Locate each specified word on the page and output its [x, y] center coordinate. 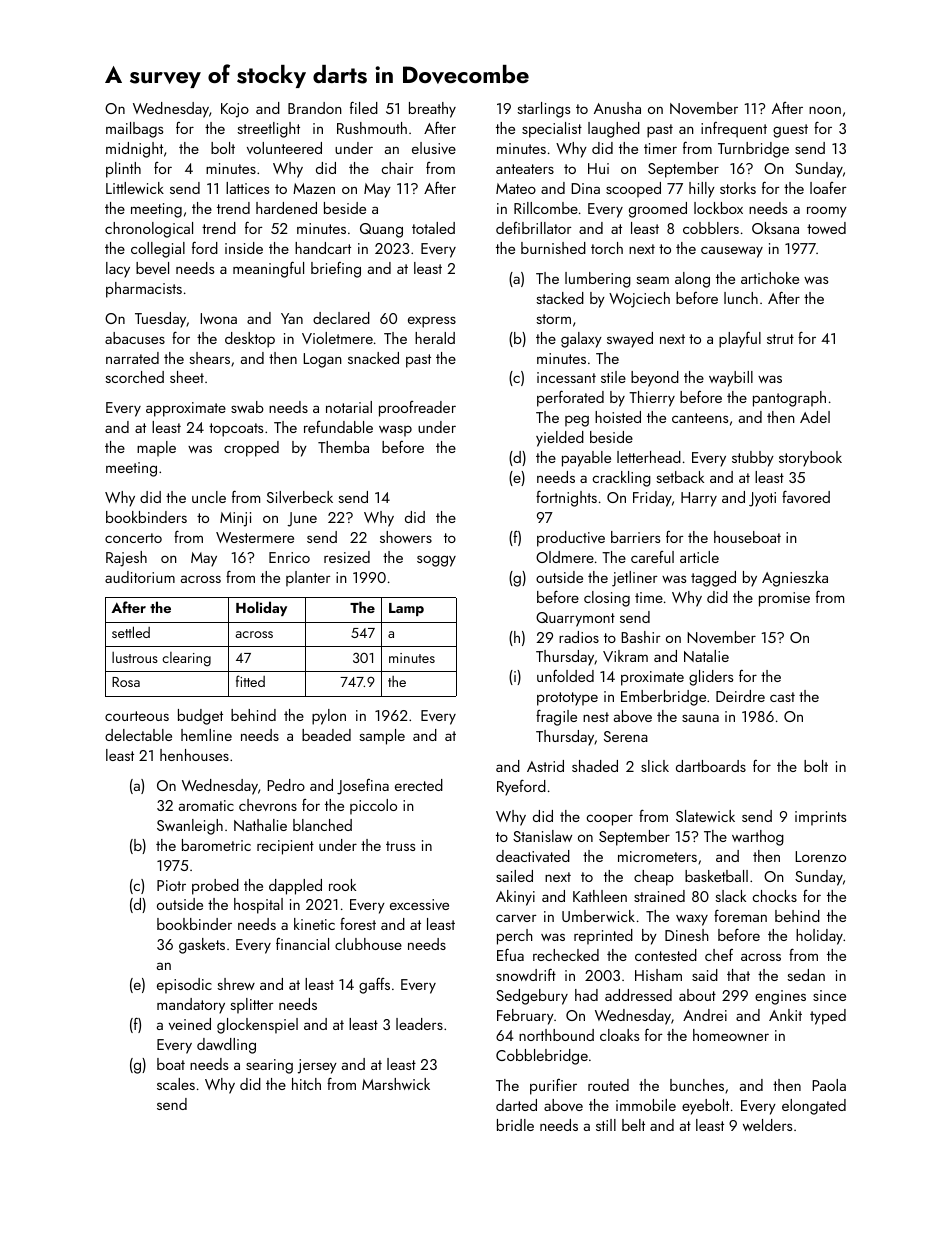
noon [825, 110]
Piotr [171, 885]
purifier [553, 1087]
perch [515, 937]
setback [680, 477]
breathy [432, 110]
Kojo [235, 110]
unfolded [565, 676]
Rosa [126, 682]
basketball [716, 876]
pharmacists [144, 290]
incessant [566, 377]
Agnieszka [795, 579]
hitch [306, 1084]
